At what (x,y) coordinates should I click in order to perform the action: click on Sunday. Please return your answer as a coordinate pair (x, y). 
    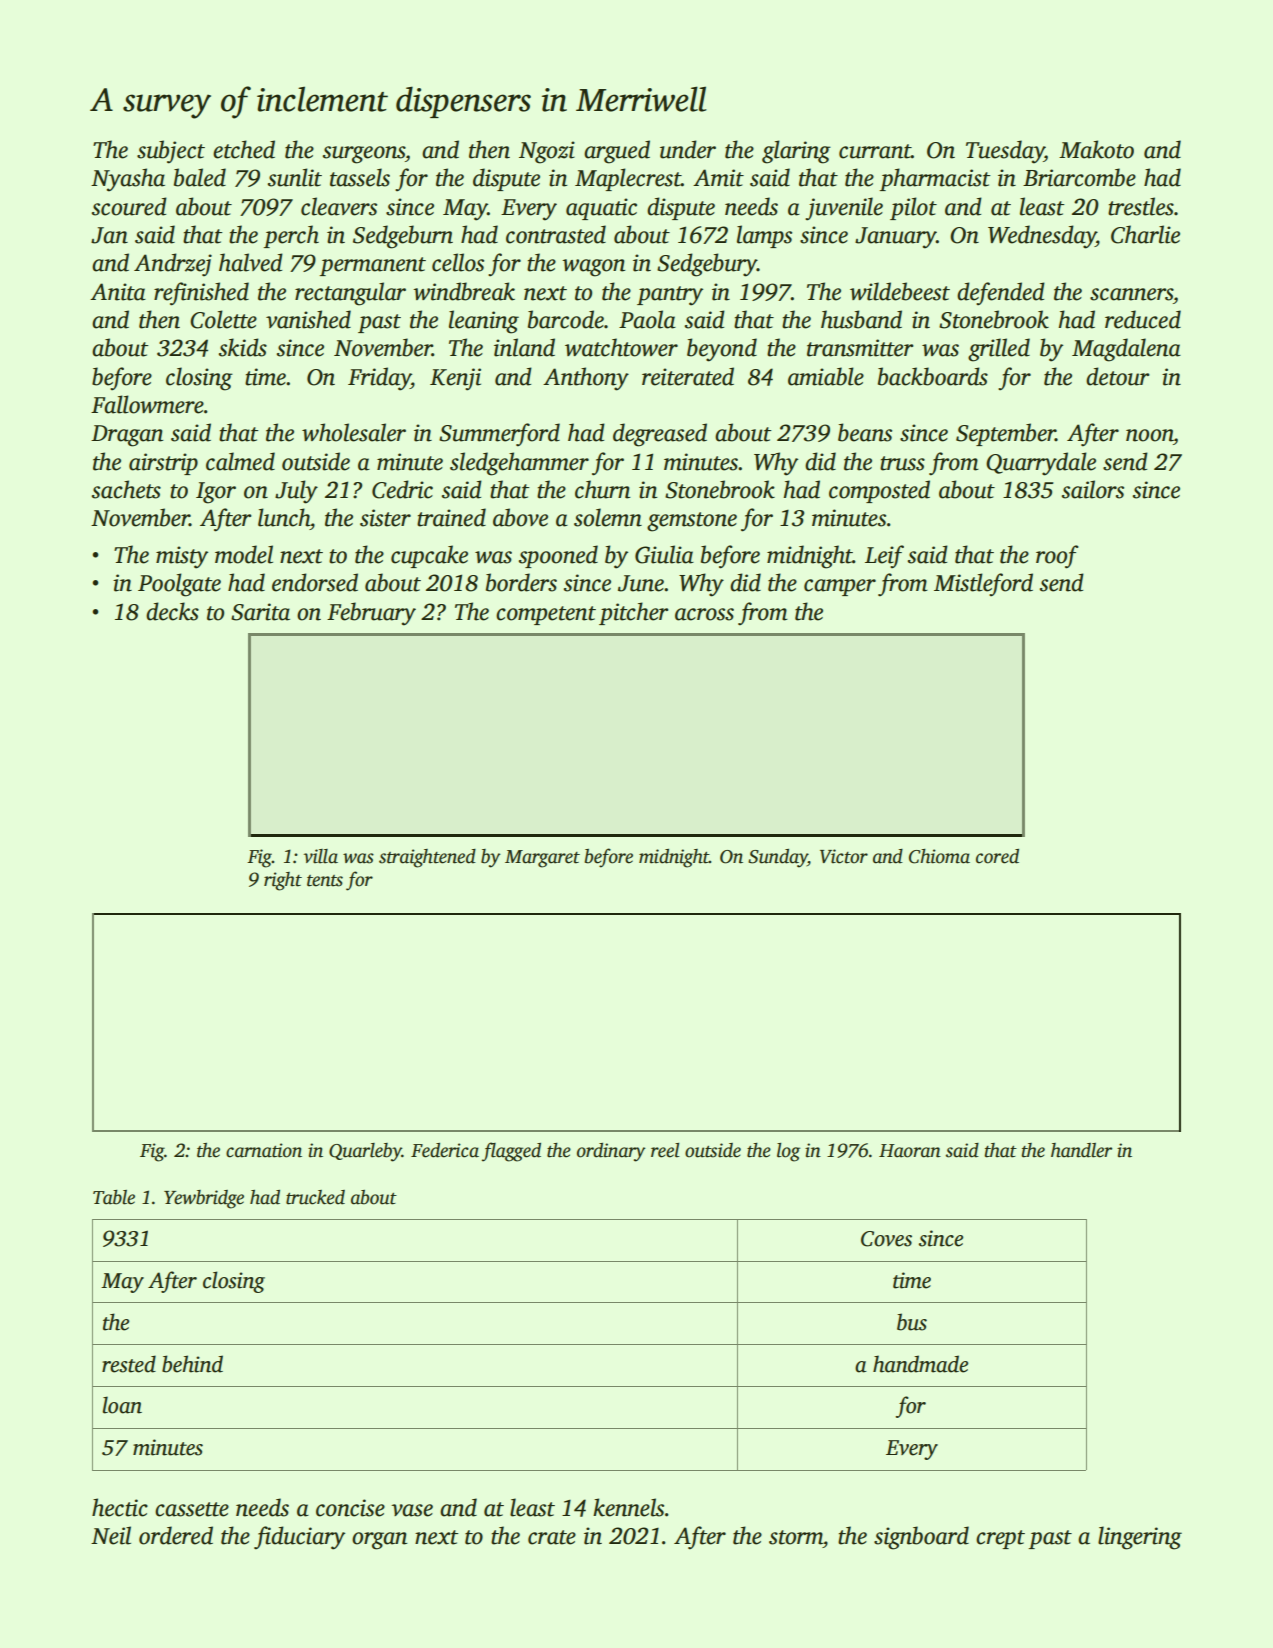
    Looking at the image, I should click on (778, 858).
